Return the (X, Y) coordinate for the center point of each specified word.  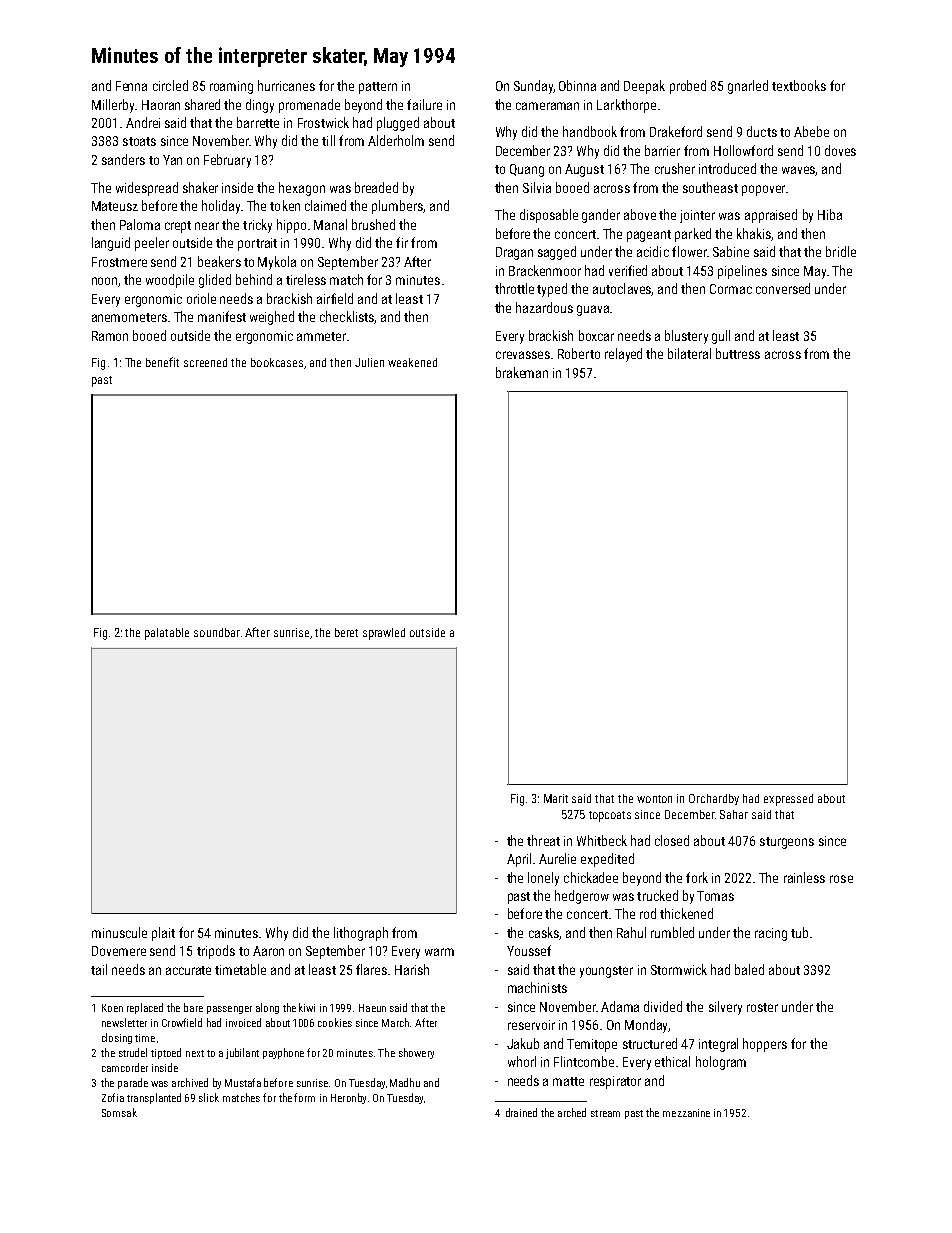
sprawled (384, 634)
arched (572, 1112)
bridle (841, 251)
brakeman (522, 372)
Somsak (119, 1112)
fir (402, 242)
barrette (258, 122)
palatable (167, 634)
